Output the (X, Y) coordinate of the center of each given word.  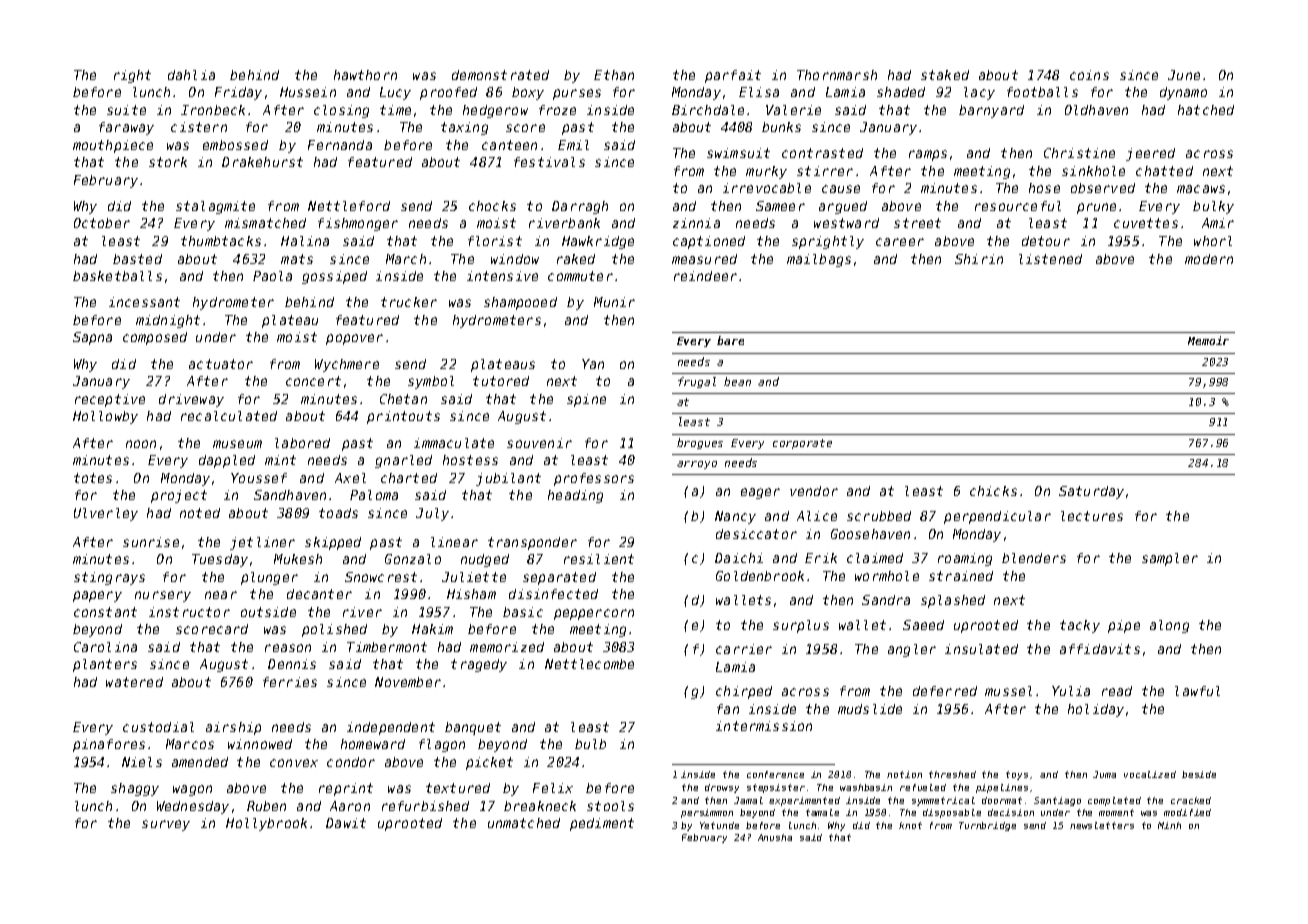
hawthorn (365, 75)
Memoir (1208, 340)
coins (1089, 75)
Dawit (346, 823)
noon (141, 444)
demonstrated (500, 75)
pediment (602, 824)
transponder (532, 543)
